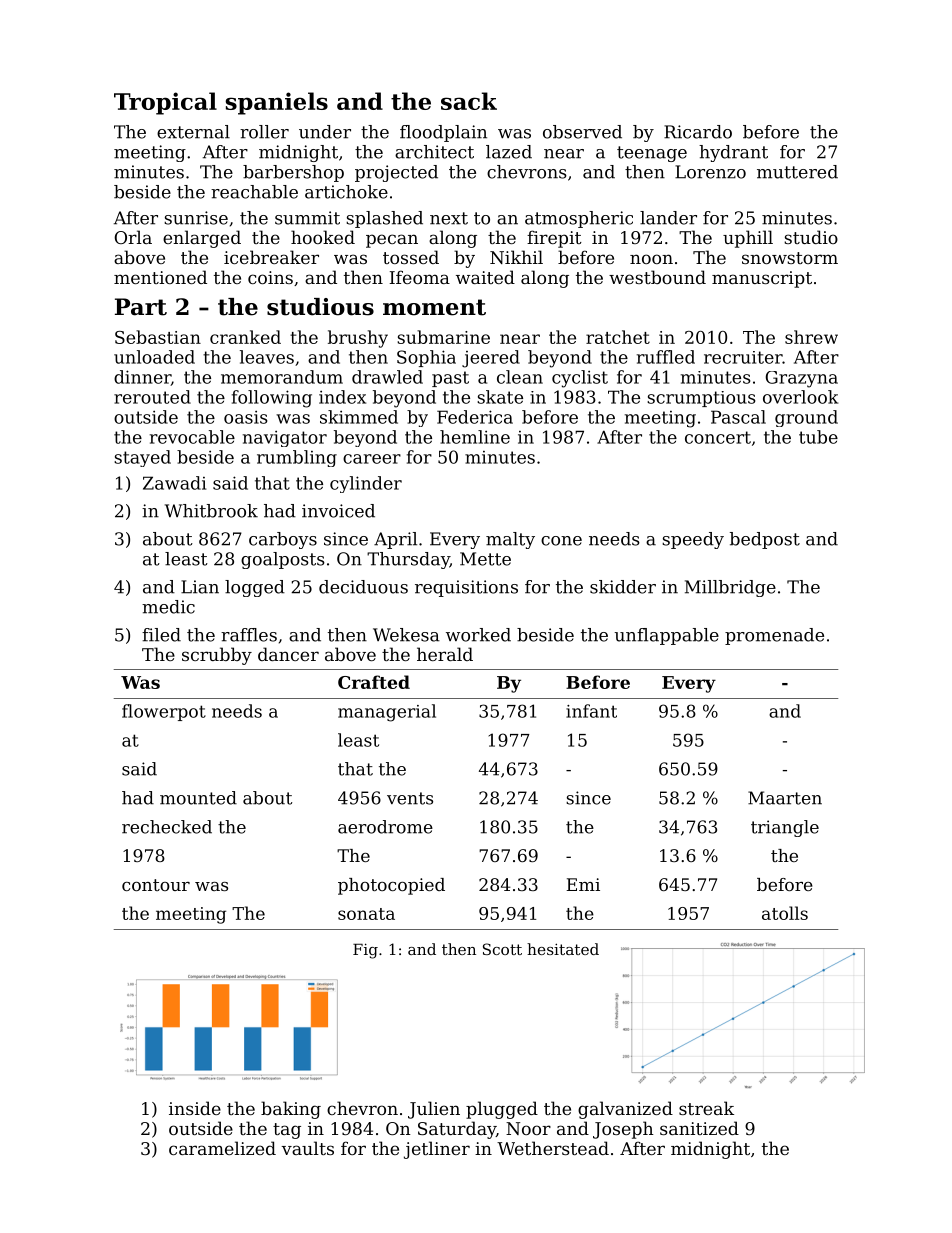  I want to click on contour, so click(156, 885).
